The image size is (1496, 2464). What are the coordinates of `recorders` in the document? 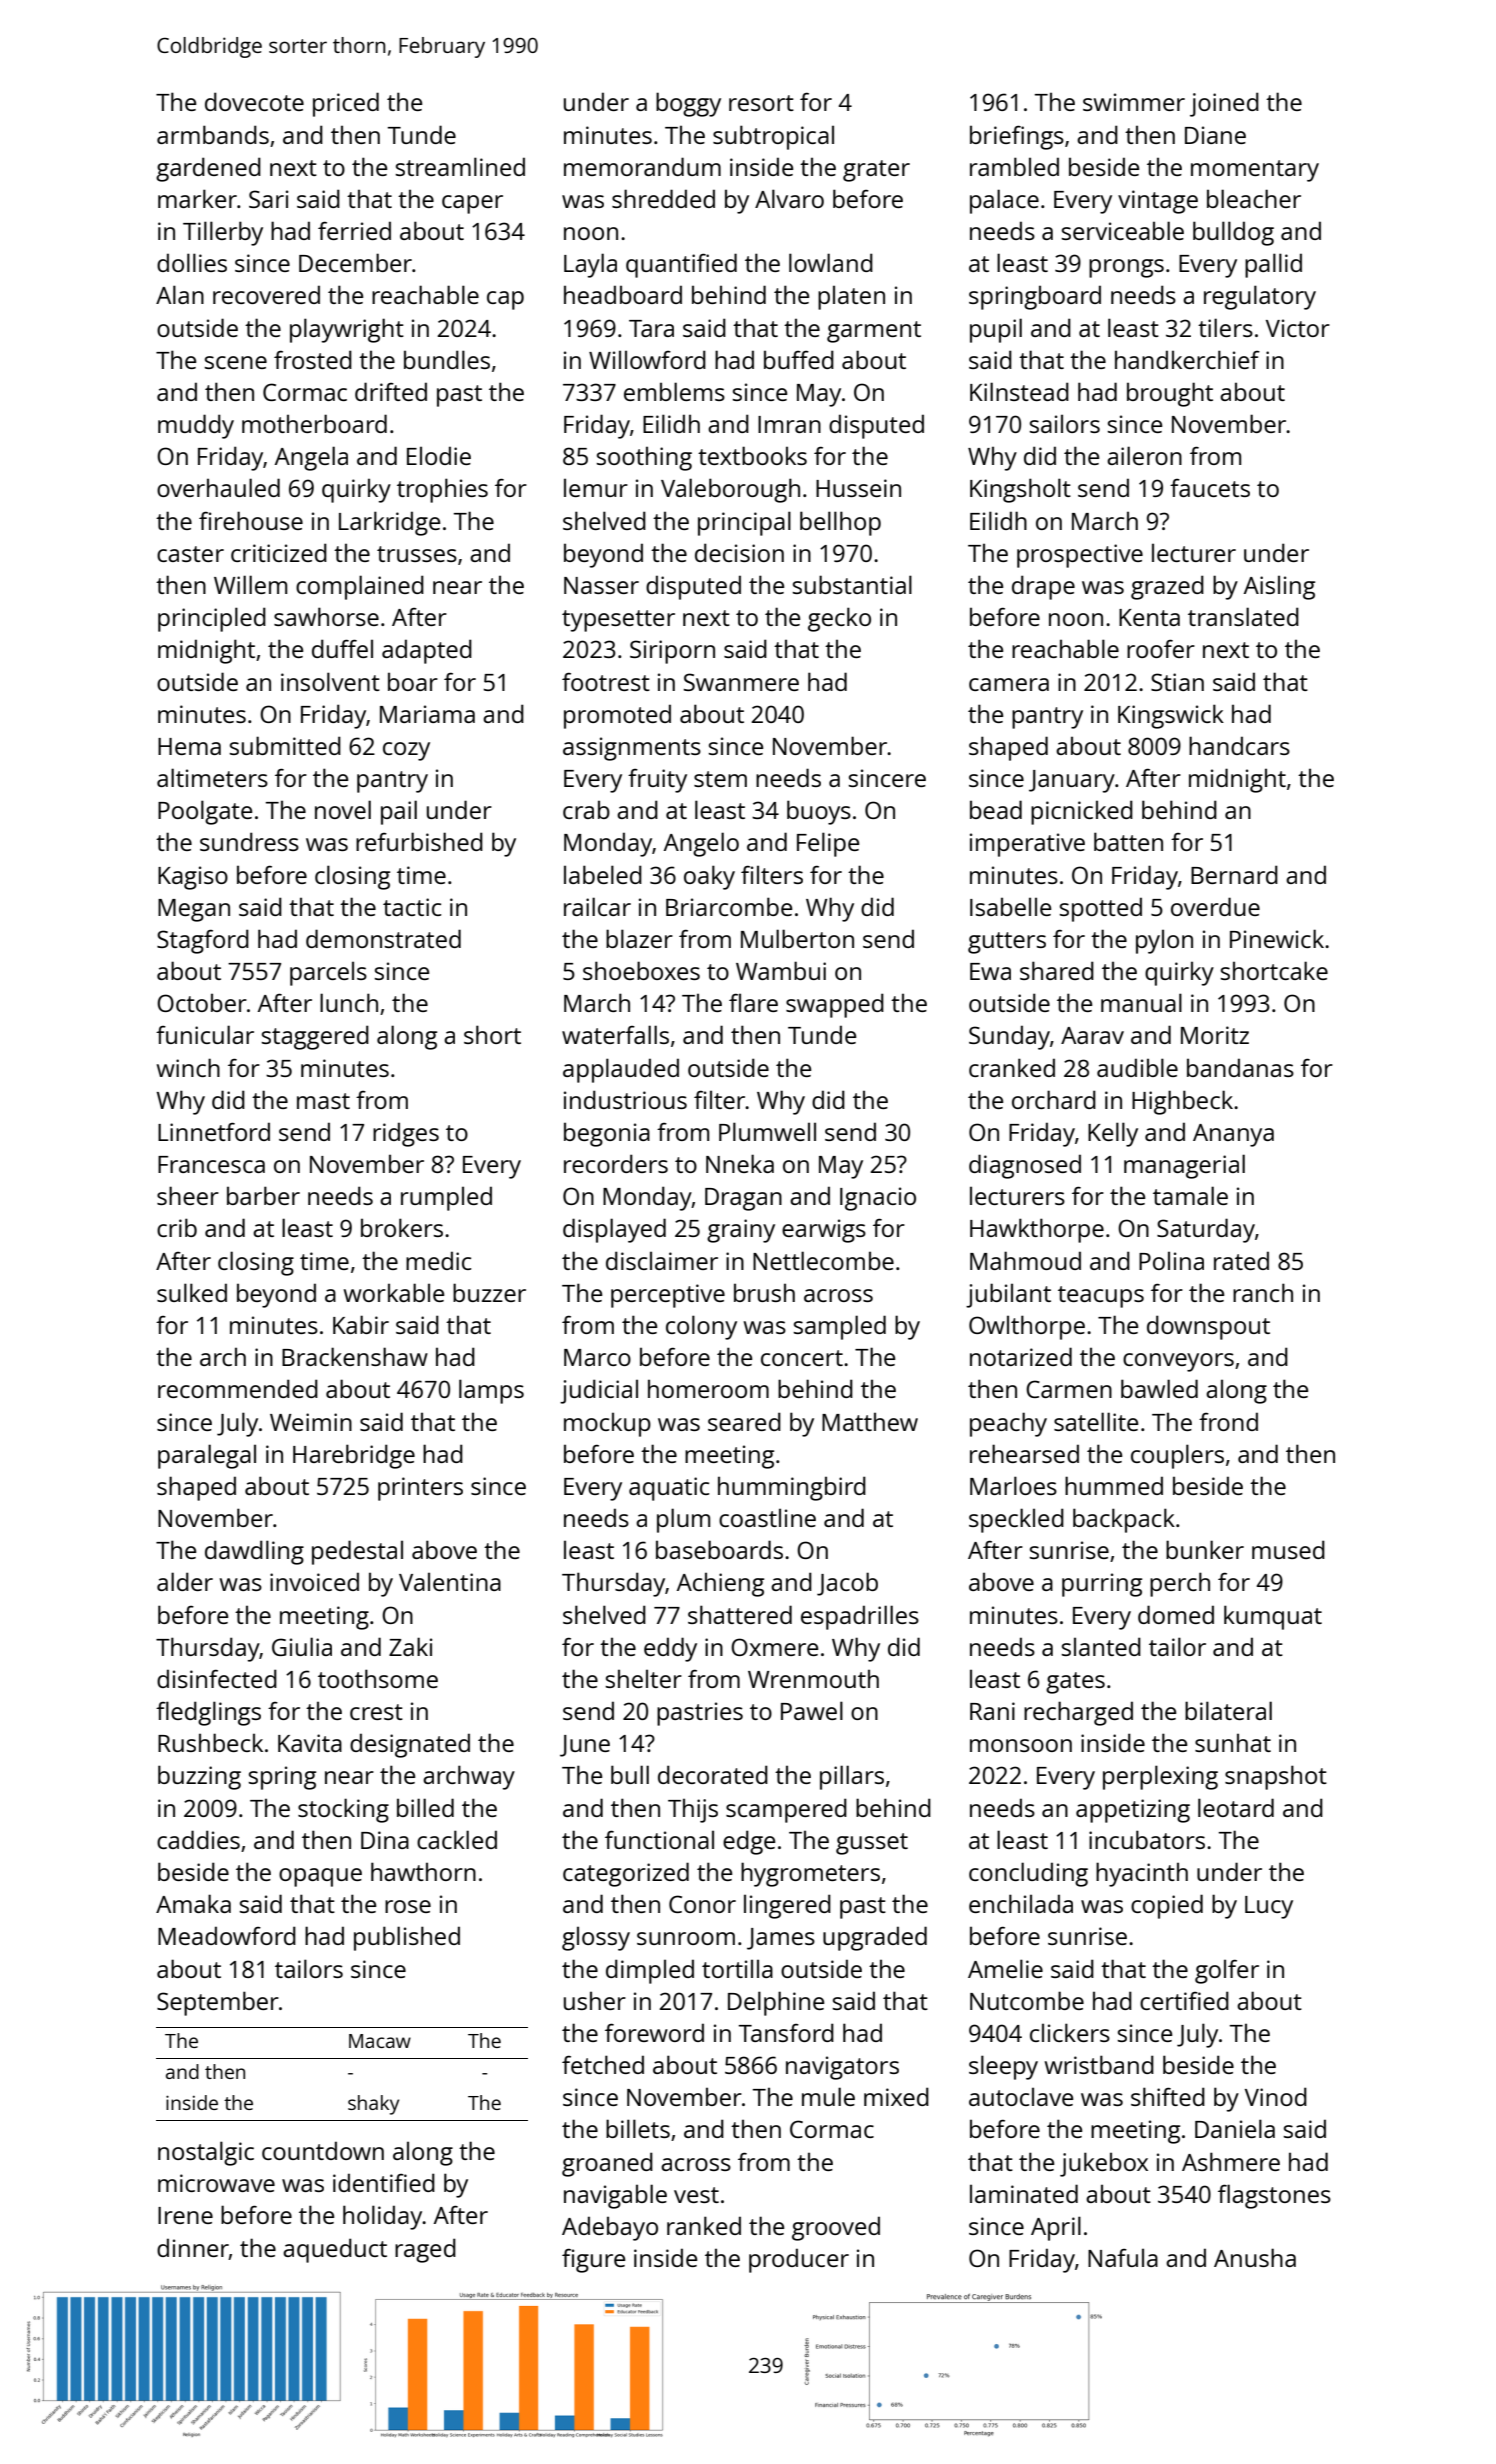 It's located at (616, 1163).
